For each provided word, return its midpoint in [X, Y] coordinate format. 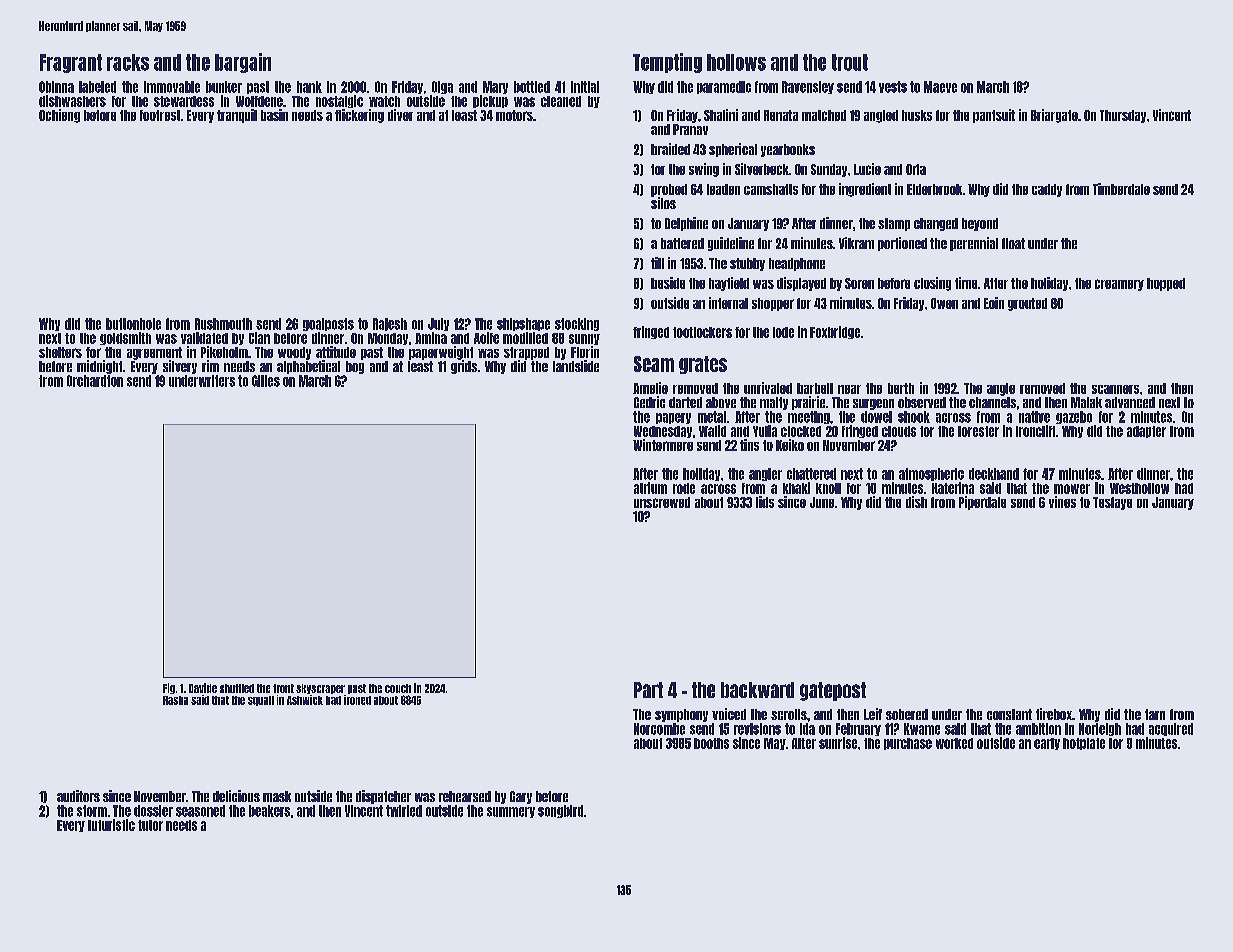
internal [728, 303]
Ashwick [305, 700]
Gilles [266, 381]
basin [274, 115]
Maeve [940, 87]
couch [398, 688]
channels [992, 402]
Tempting [667, 63]
